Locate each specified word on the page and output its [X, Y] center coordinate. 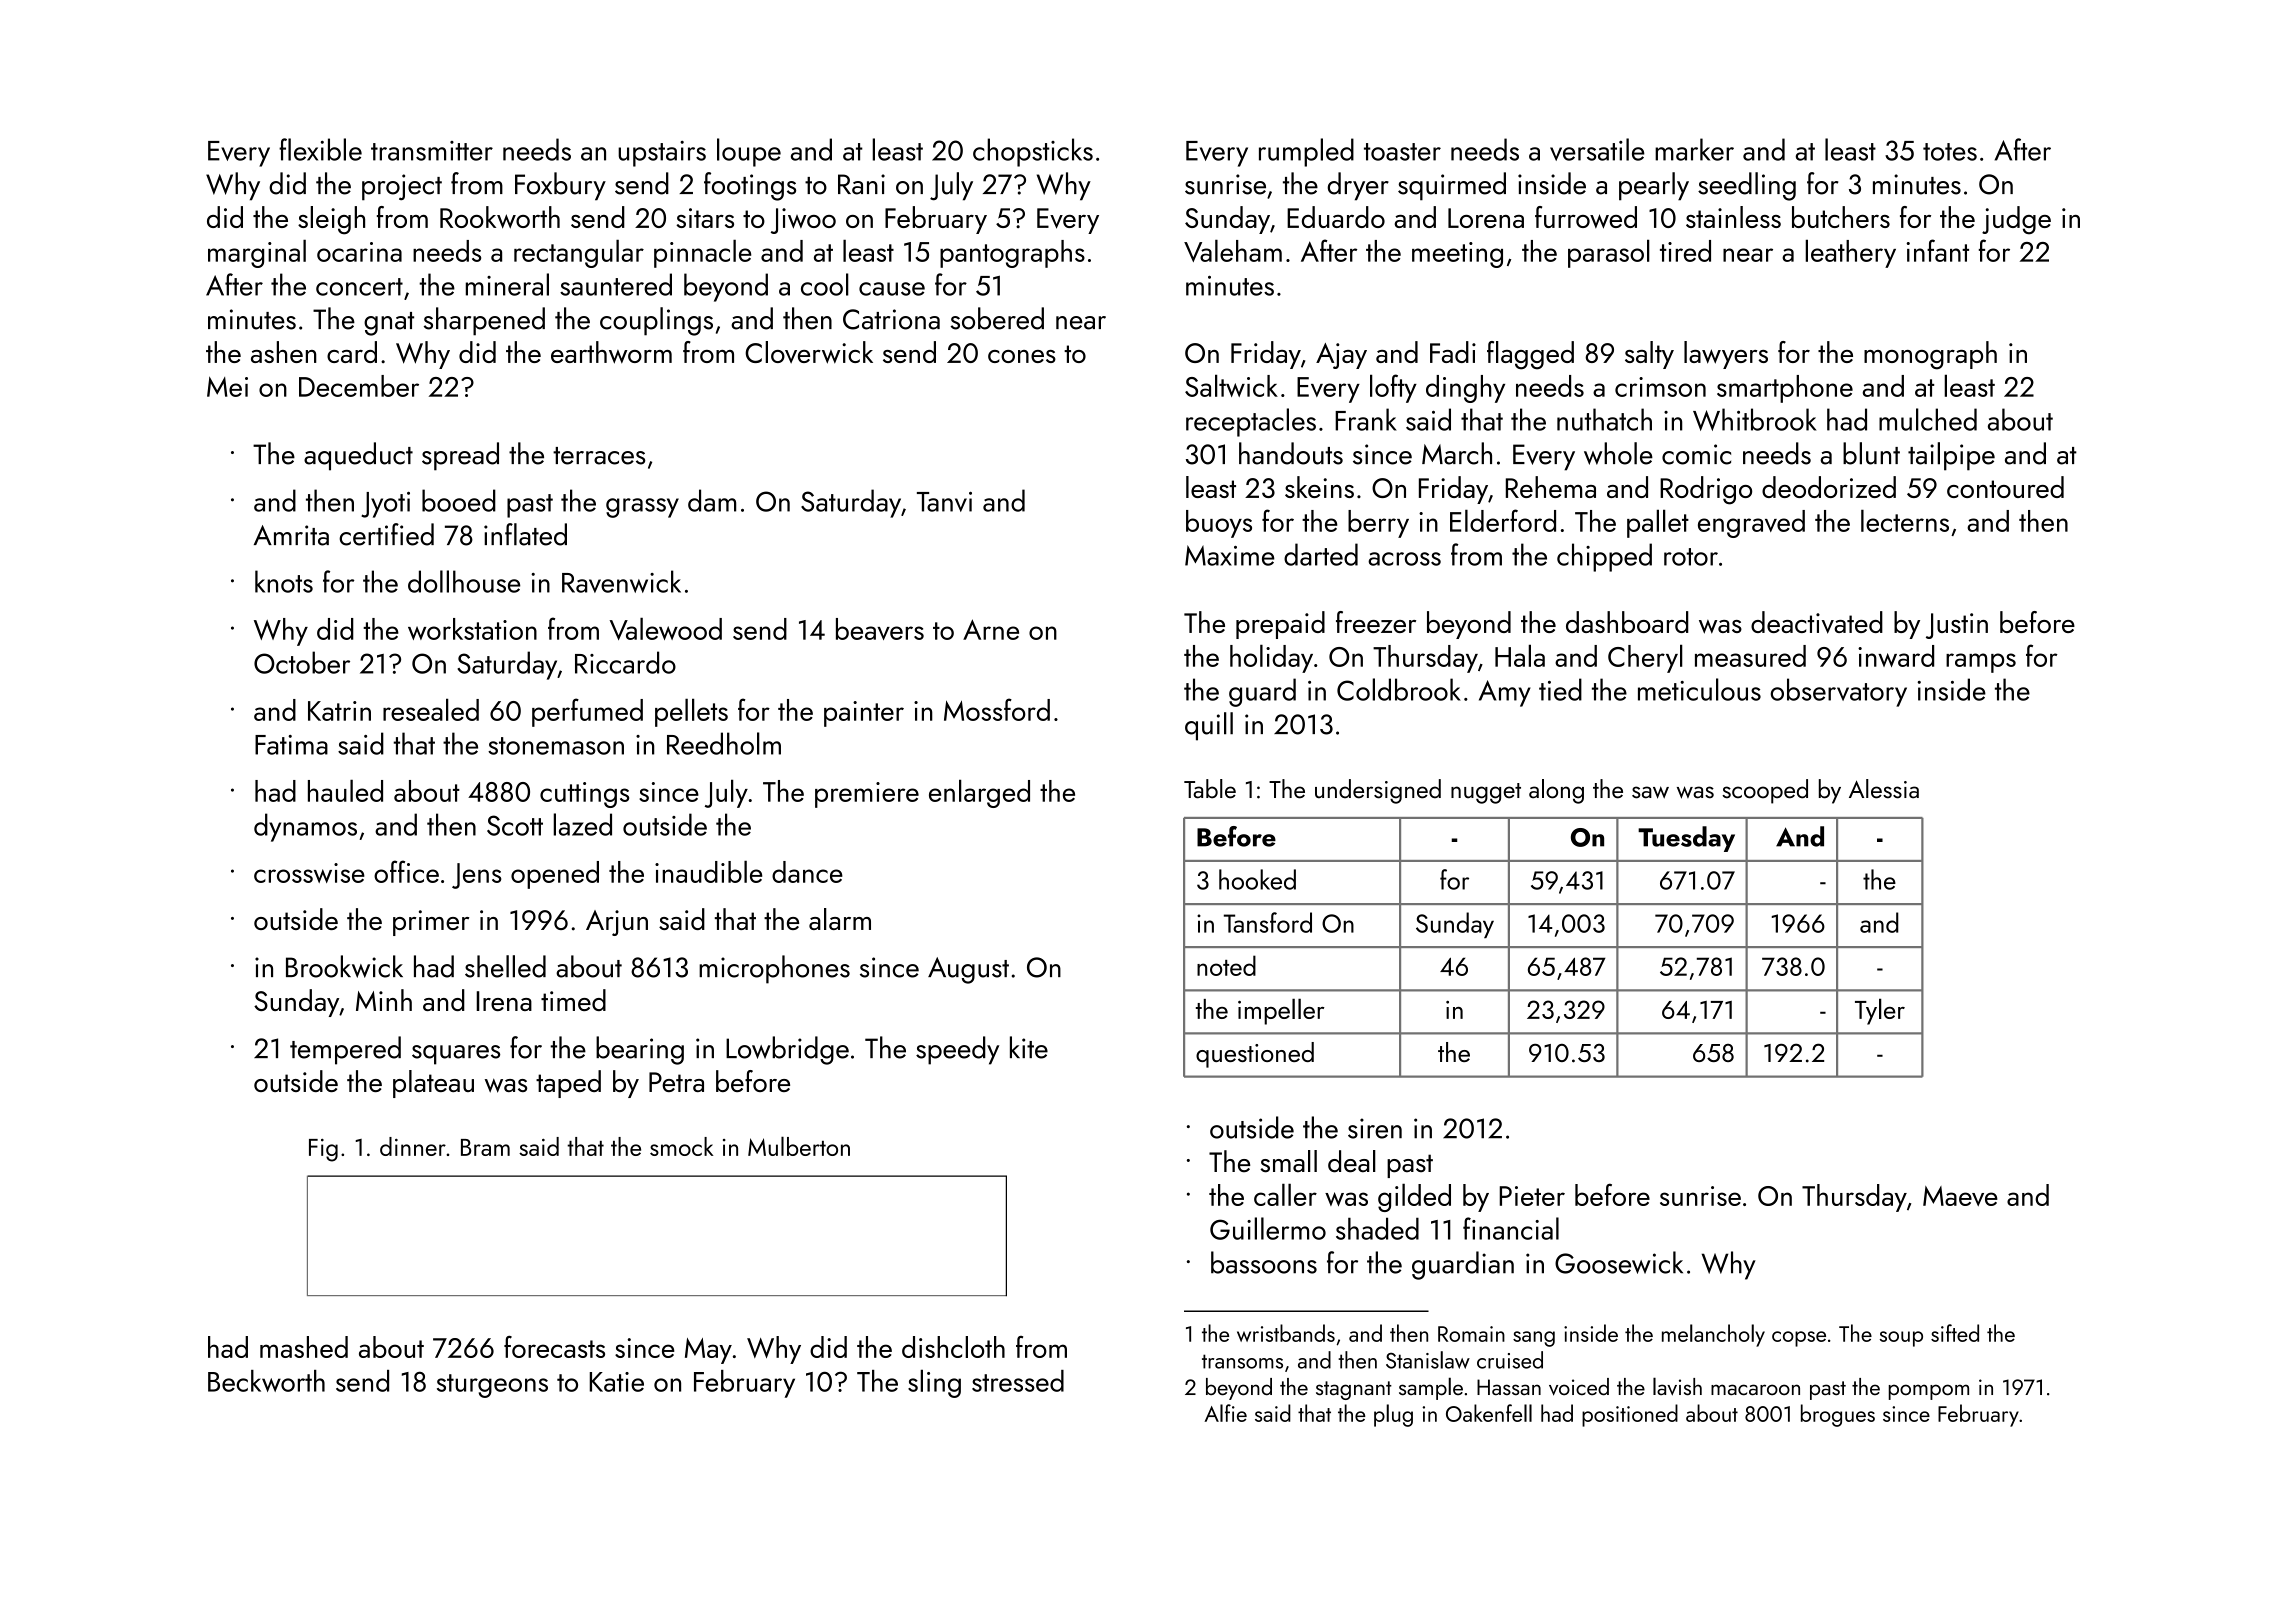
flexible [320, 149]
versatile [1597, 149]
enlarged [979, 793]
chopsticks [1033, 152]
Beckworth [266, 1381]
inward [1896, 656]
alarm [840, 919]
